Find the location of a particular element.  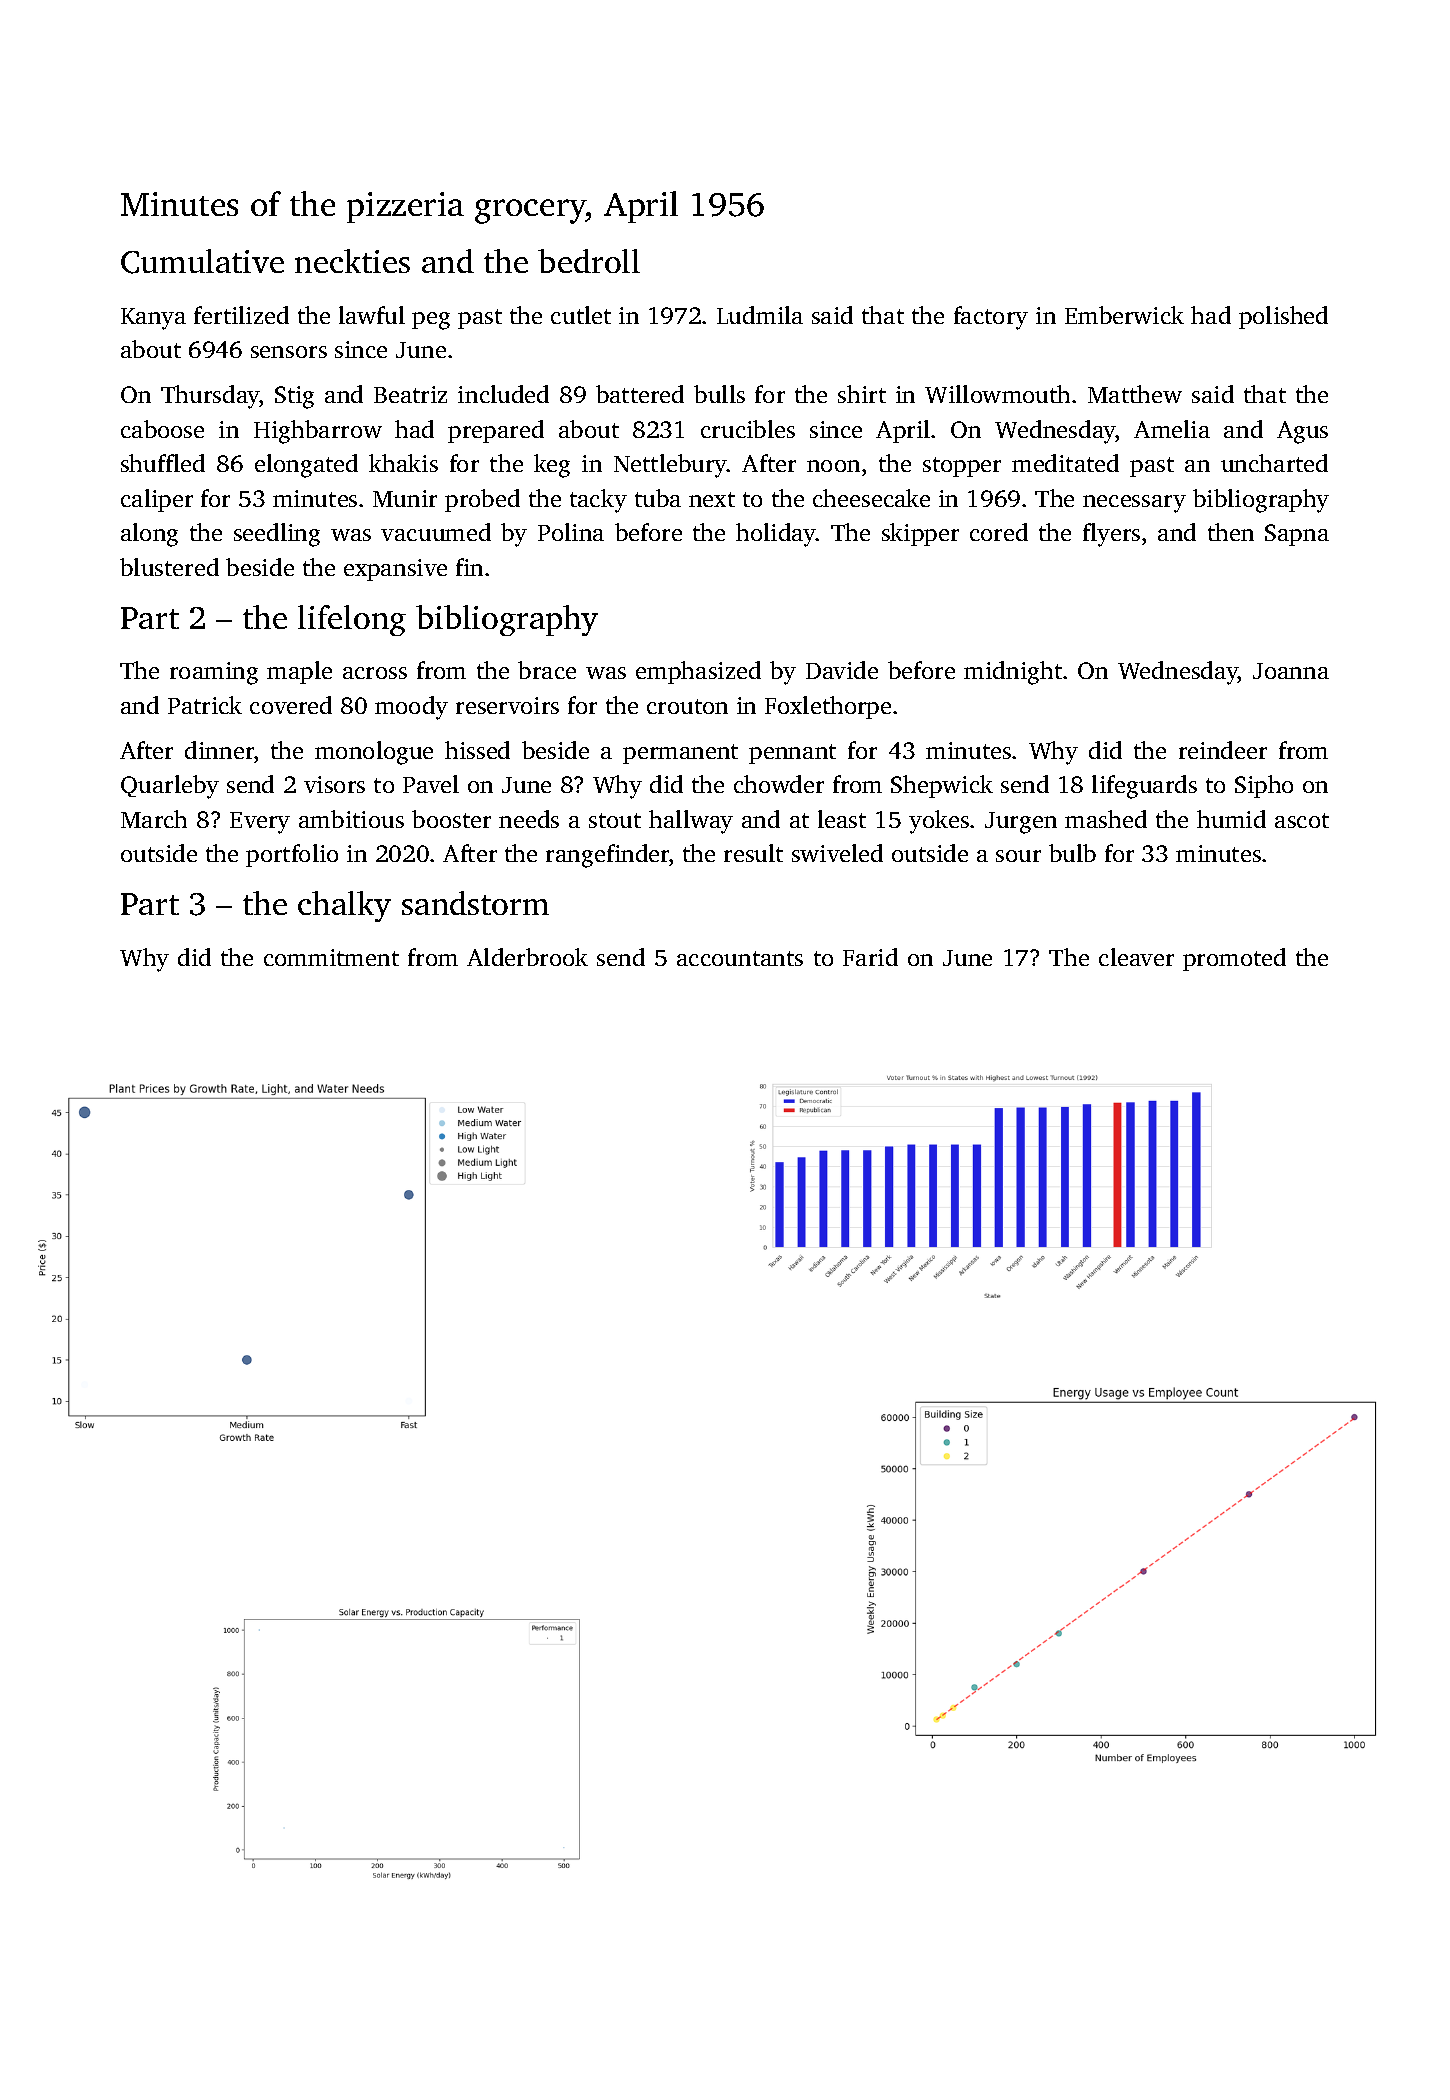

shirt is located at coordinates (862, 394).
